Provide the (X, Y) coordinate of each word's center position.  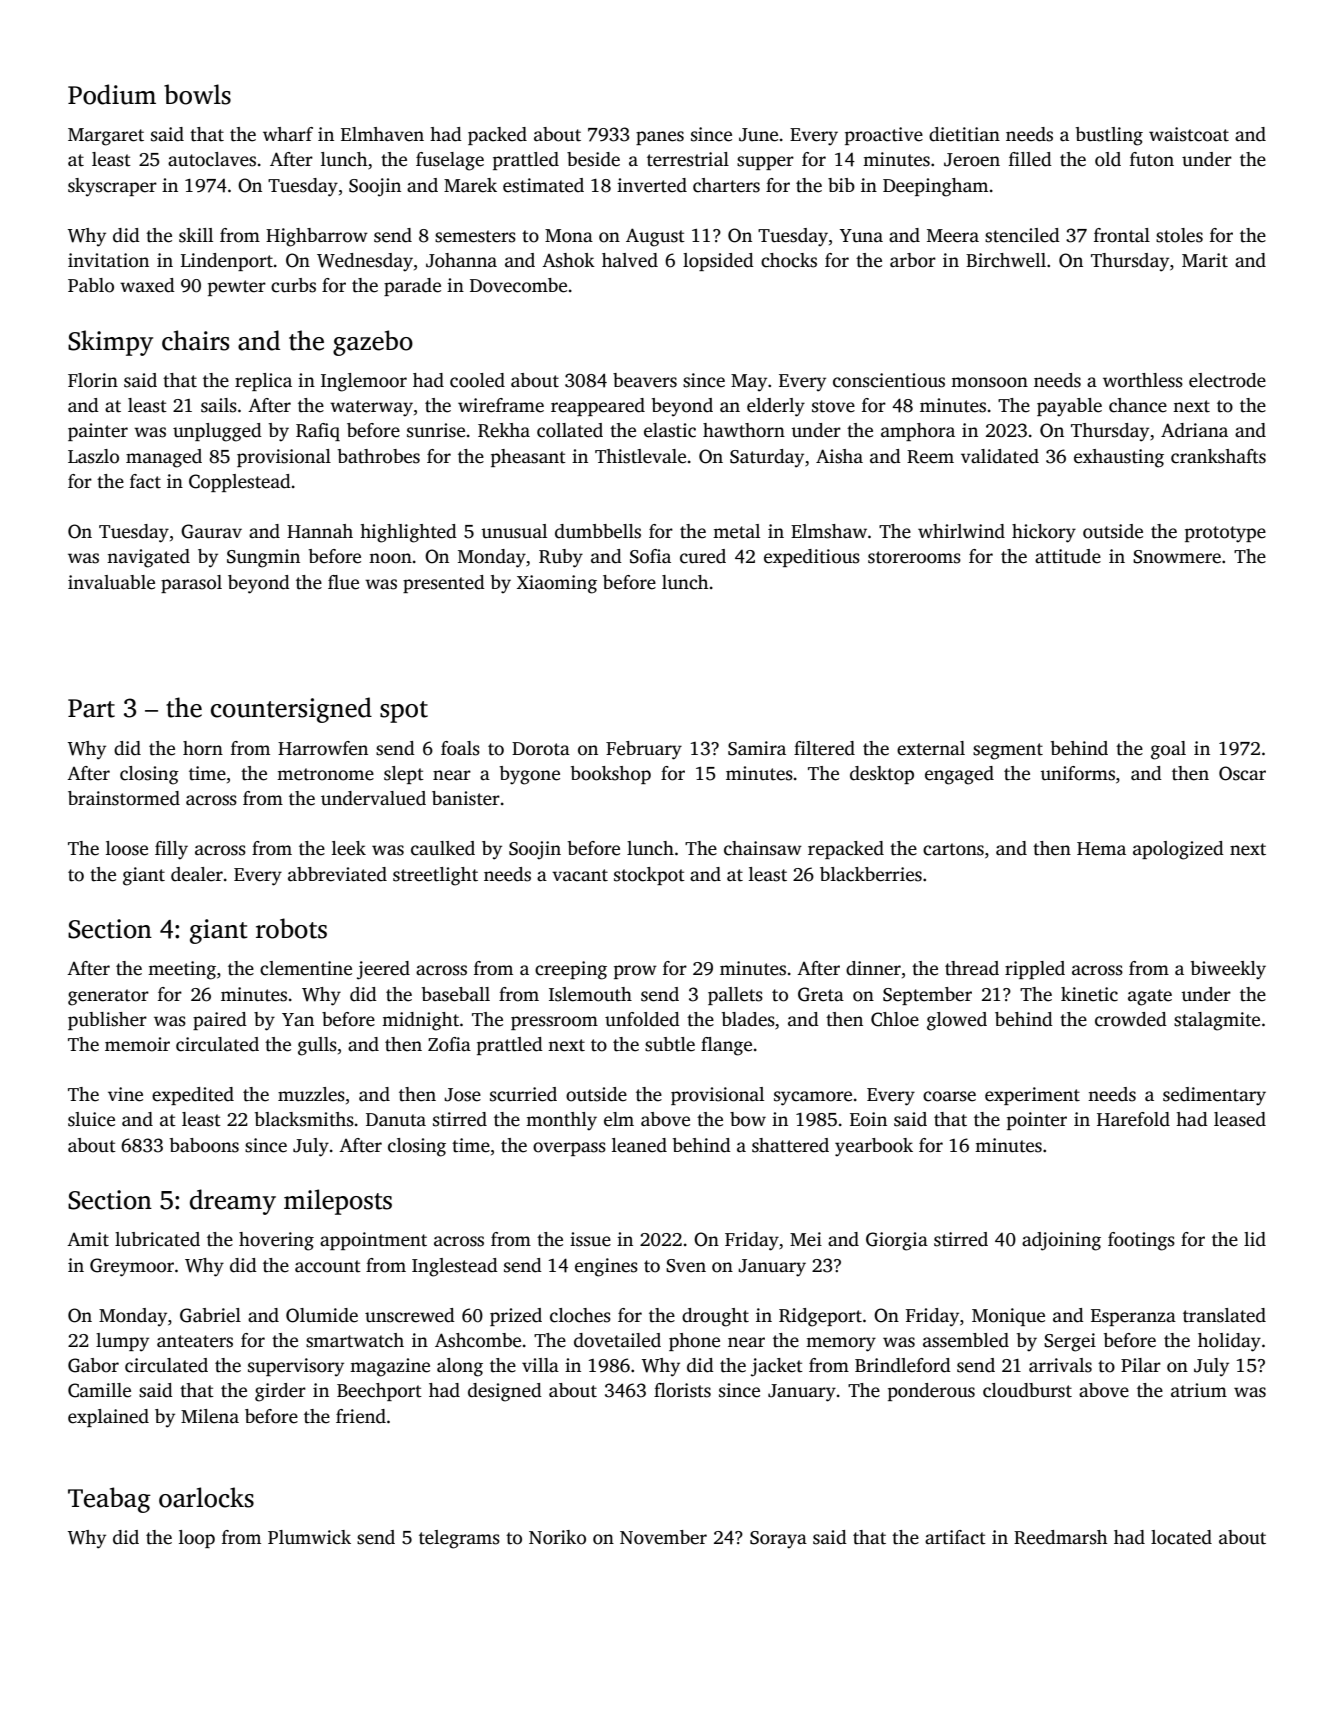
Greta (821, 994)
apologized (1178, 850)
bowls (197, 94)
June (758, 135)
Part (91, 708)
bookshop (611, 775)
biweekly (1228, 970)
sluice (91, 1119)
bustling (1109, 136)
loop (197, 1539)
